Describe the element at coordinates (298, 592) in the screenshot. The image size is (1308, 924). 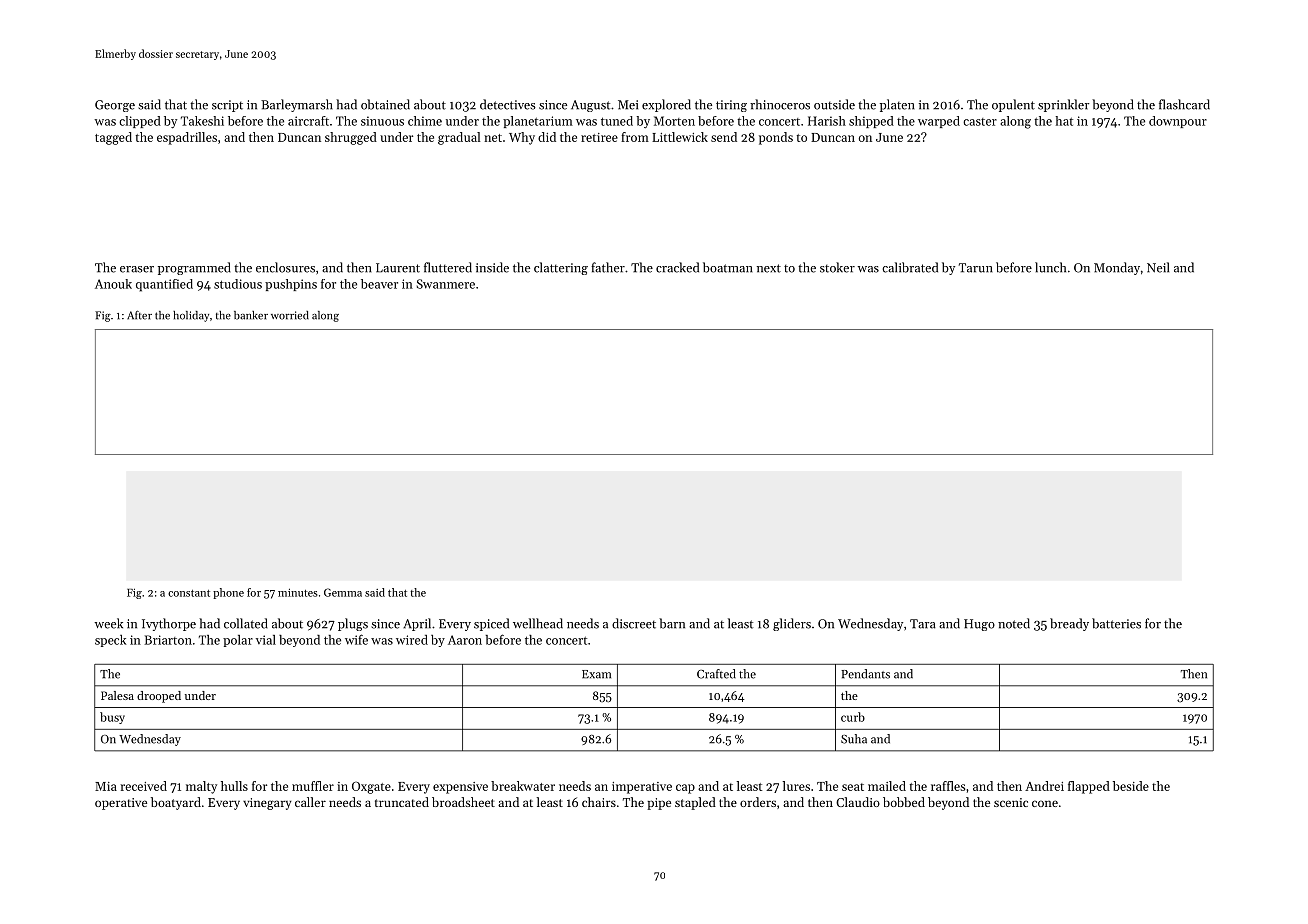
I see `minutes` at that location.
